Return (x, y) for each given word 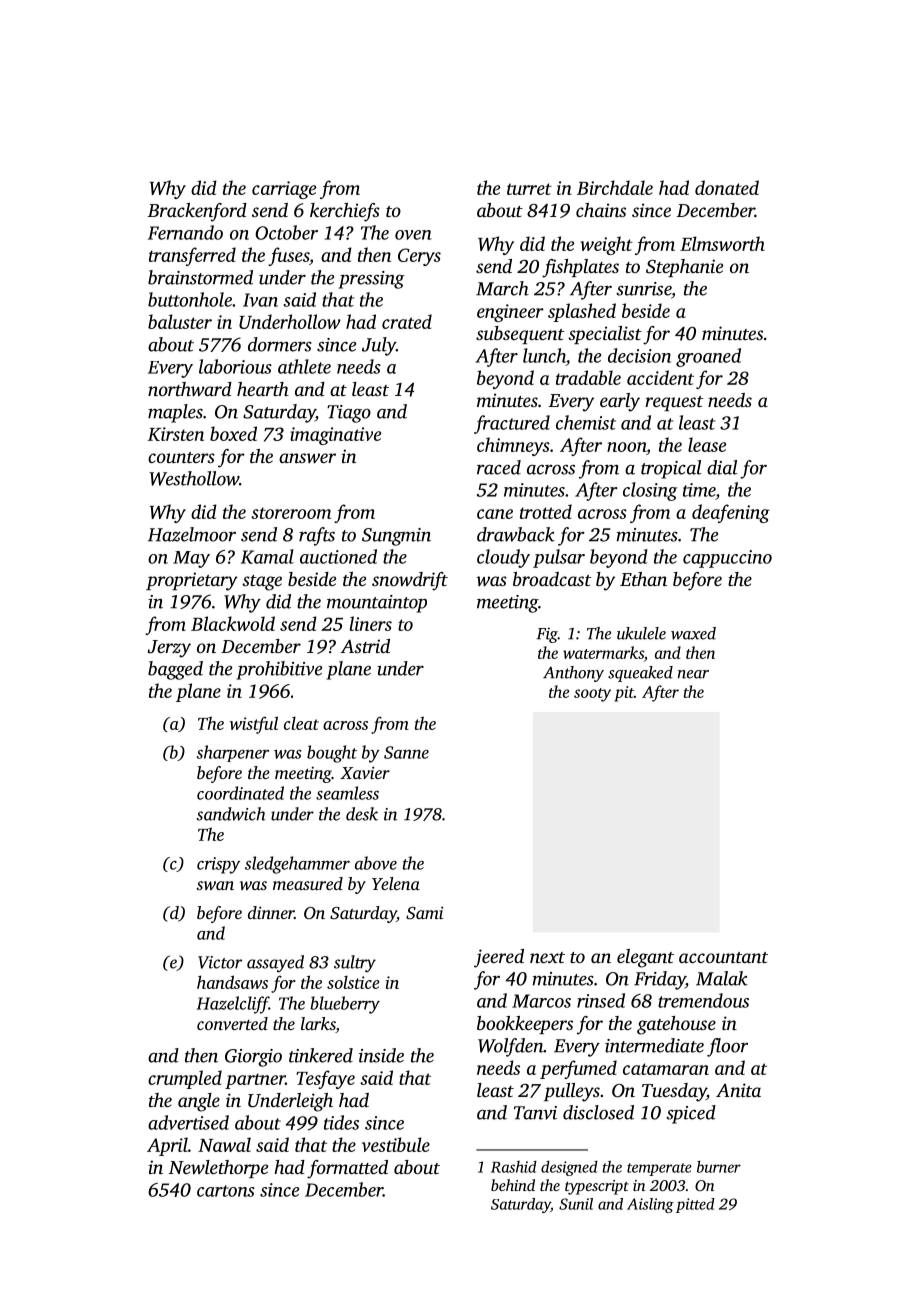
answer (307, 458)
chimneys (513, 446)
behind (513, 1185)
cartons (226, 1191)
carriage (284, 190)
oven (413, 235)
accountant (723, 957)
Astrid (365, 646)
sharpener (232, 753)
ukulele (641, 633)
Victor (220, 962)
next (547, 957)
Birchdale (615, 187)
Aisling (650, 1205)
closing (650, 491)
